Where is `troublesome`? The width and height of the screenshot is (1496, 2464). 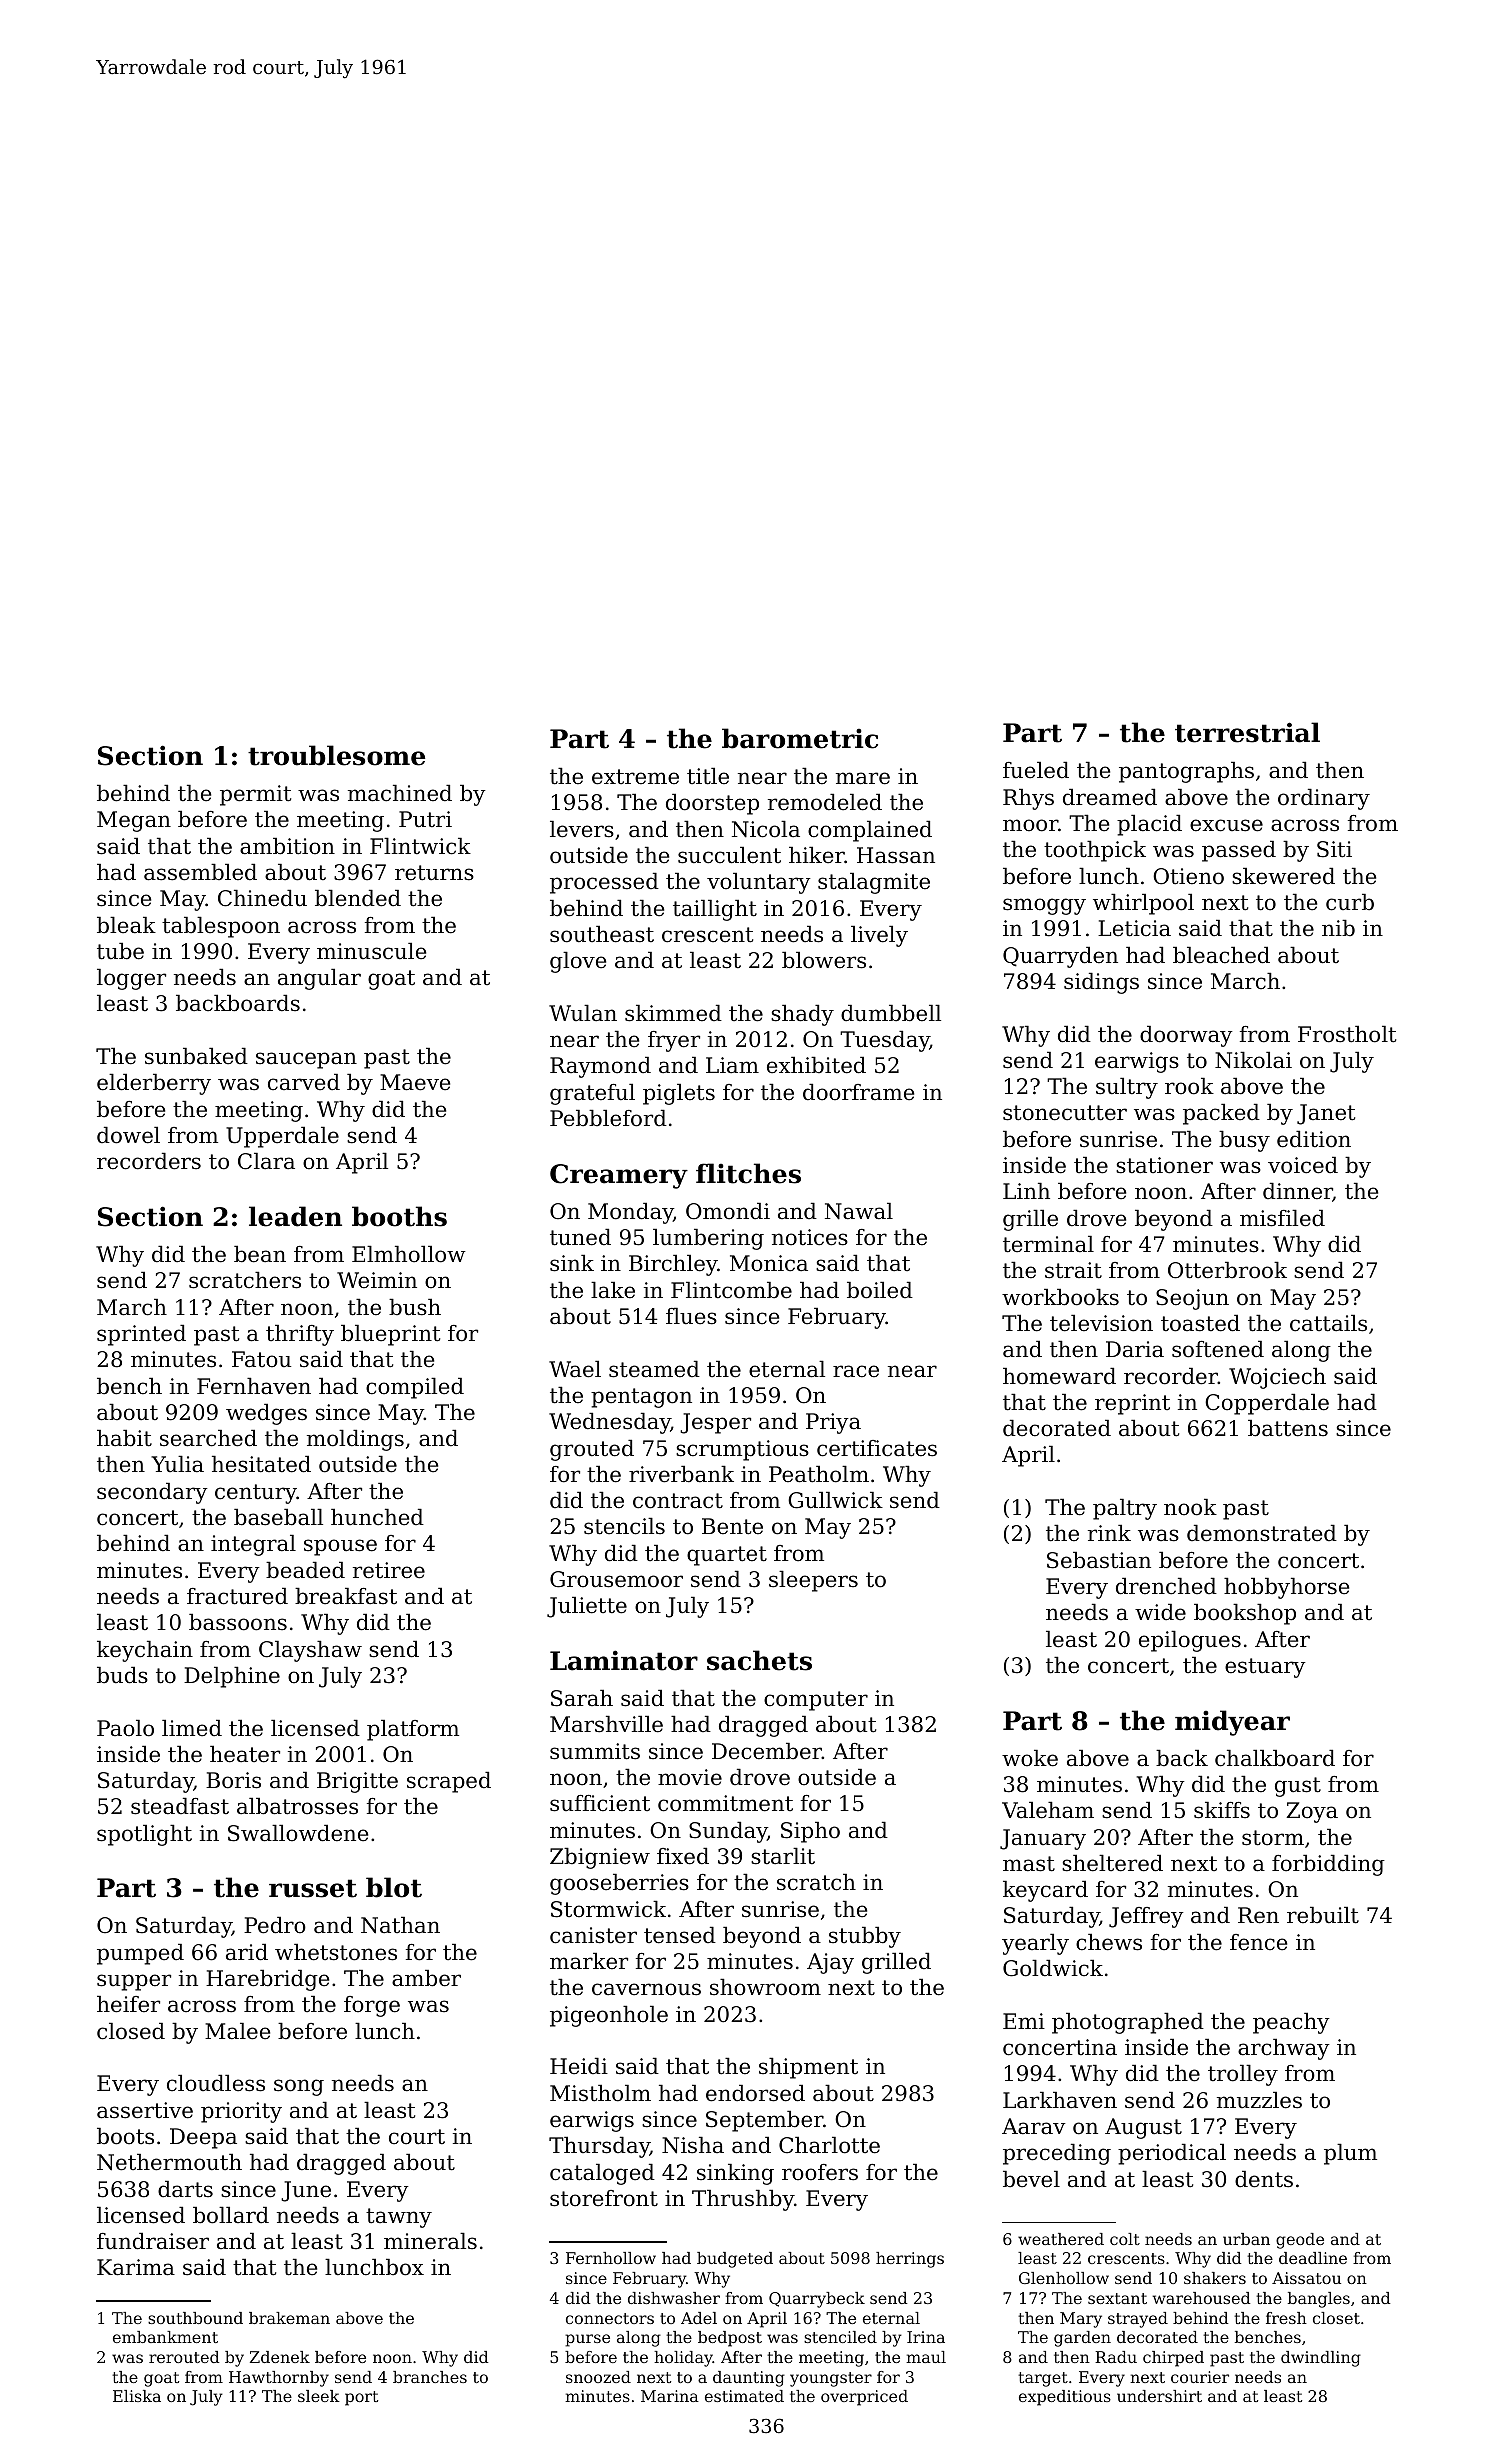 troublesome is located at coordinates (336, 755).
